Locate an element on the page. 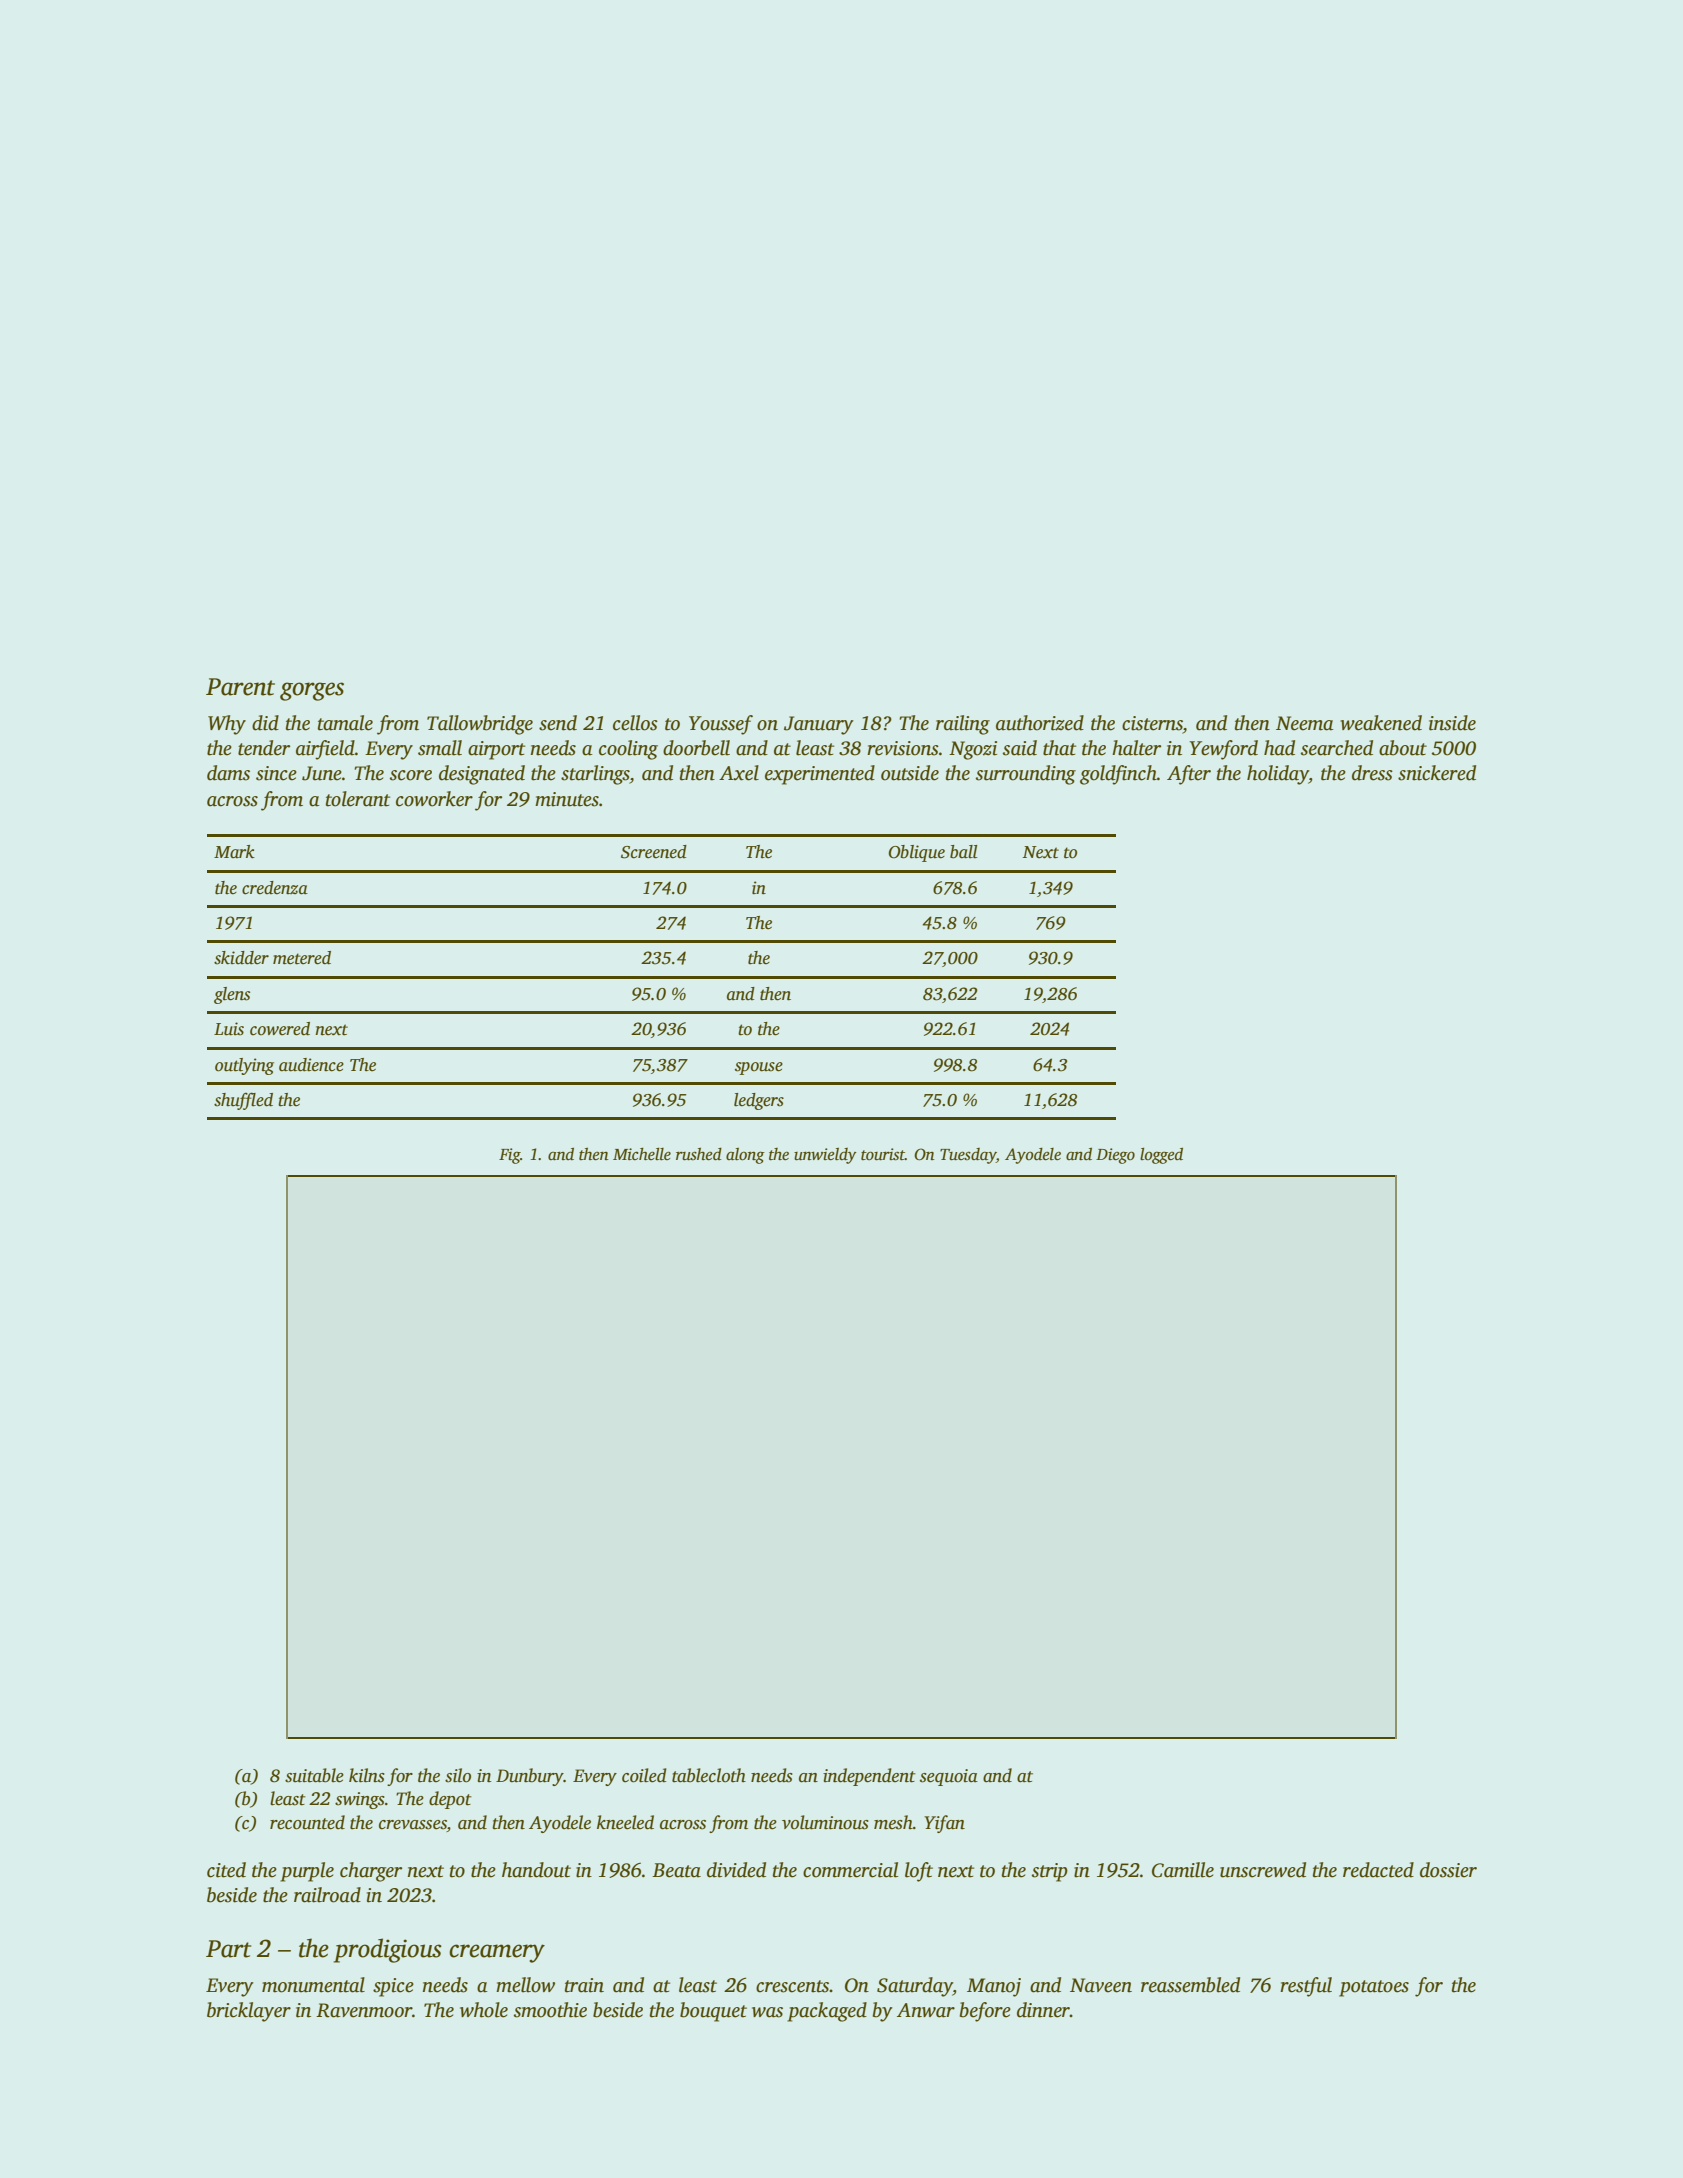 The width and height of the page is (1683, 2178). divided is located at coordinates (736, 1870).
